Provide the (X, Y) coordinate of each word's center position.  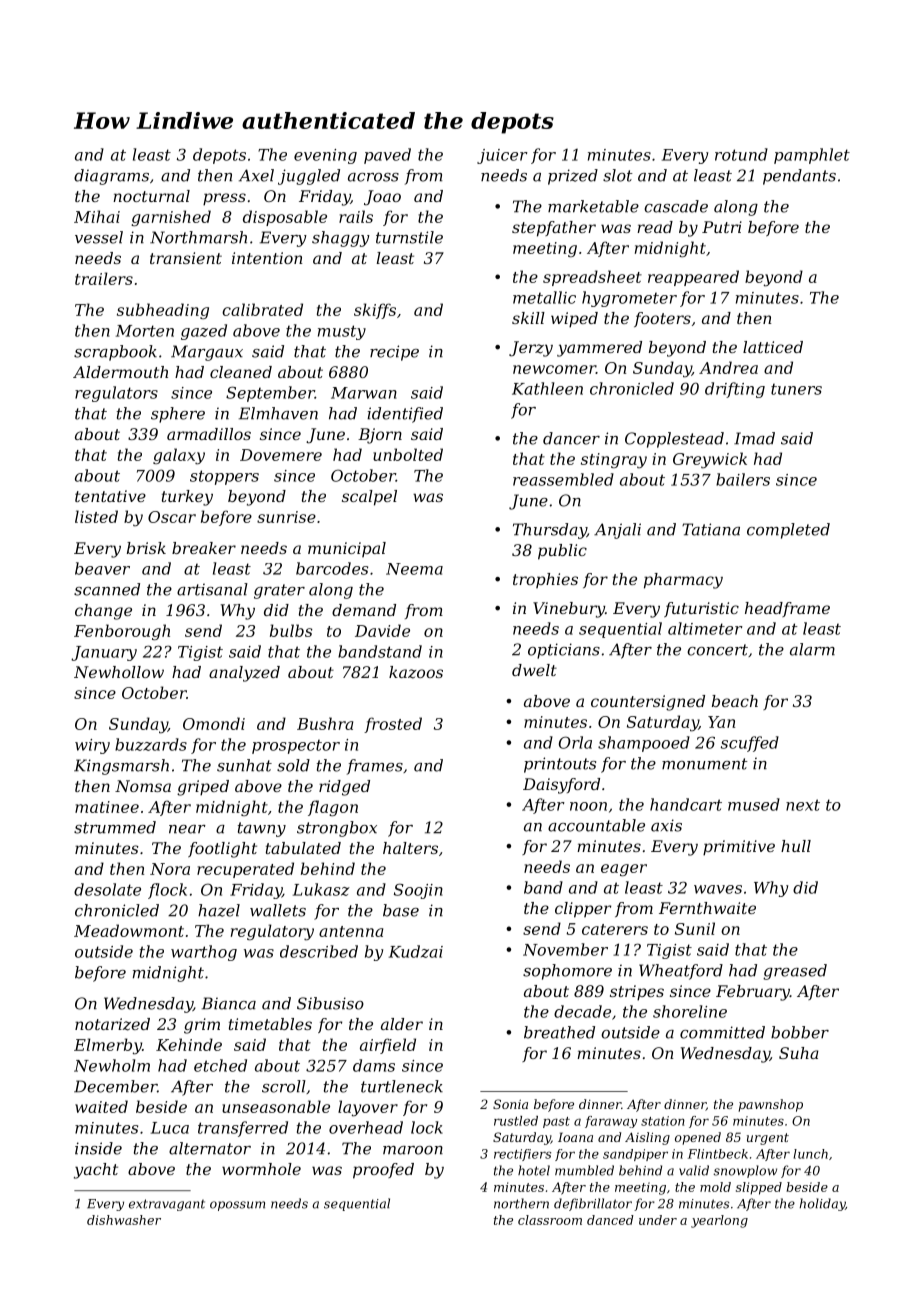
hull (796, 846)
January (104, 653)
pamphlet (812, 156)
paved (387, 156)
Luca (170, 1128)
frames (375, 767)
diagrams (111, 177)
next (803, 805)
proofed (383, 1171)
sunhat (244, 765)
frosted (393, 725)
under (658, 1220)
